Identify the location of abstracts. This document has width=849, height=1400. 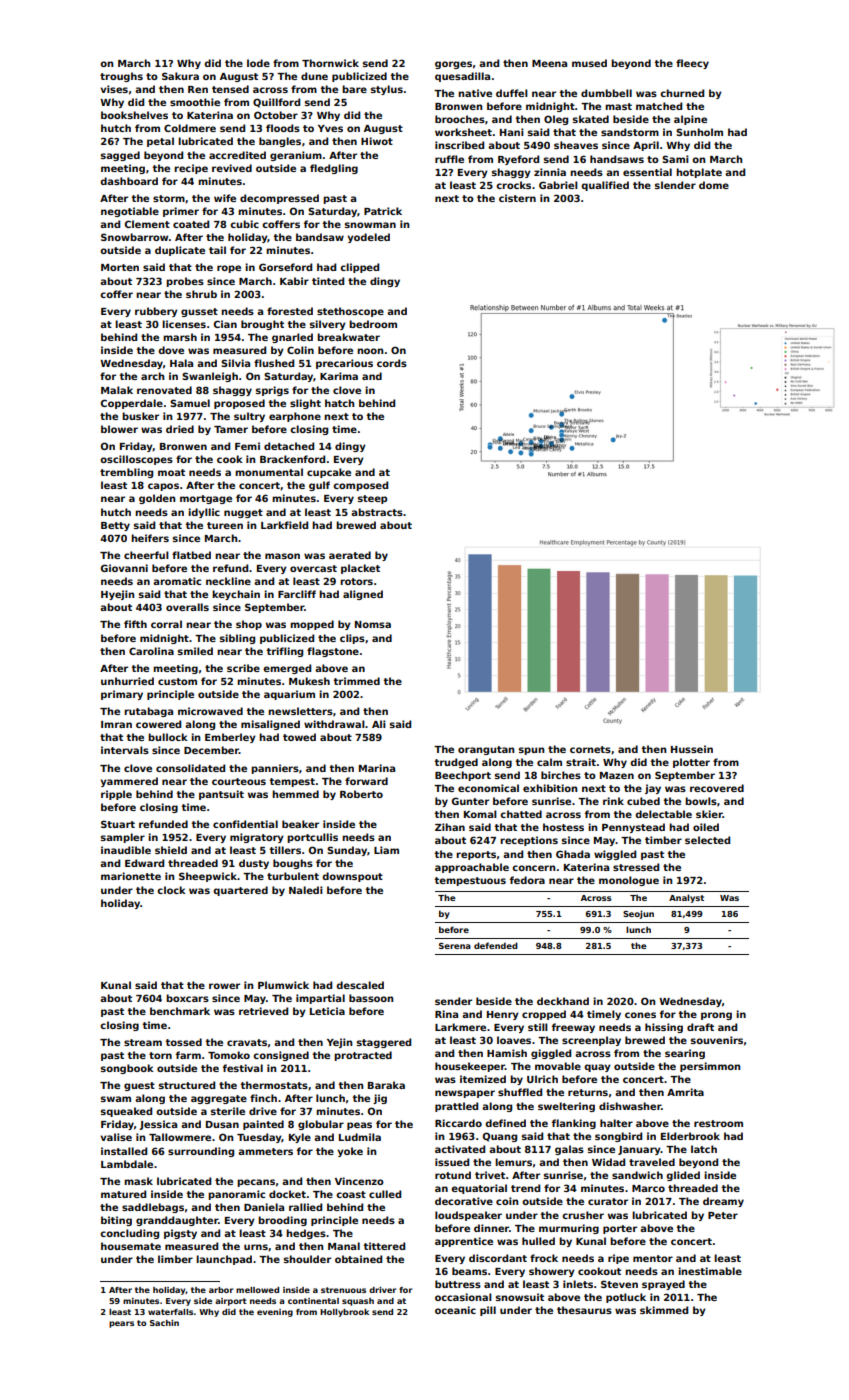
(377, 512).
